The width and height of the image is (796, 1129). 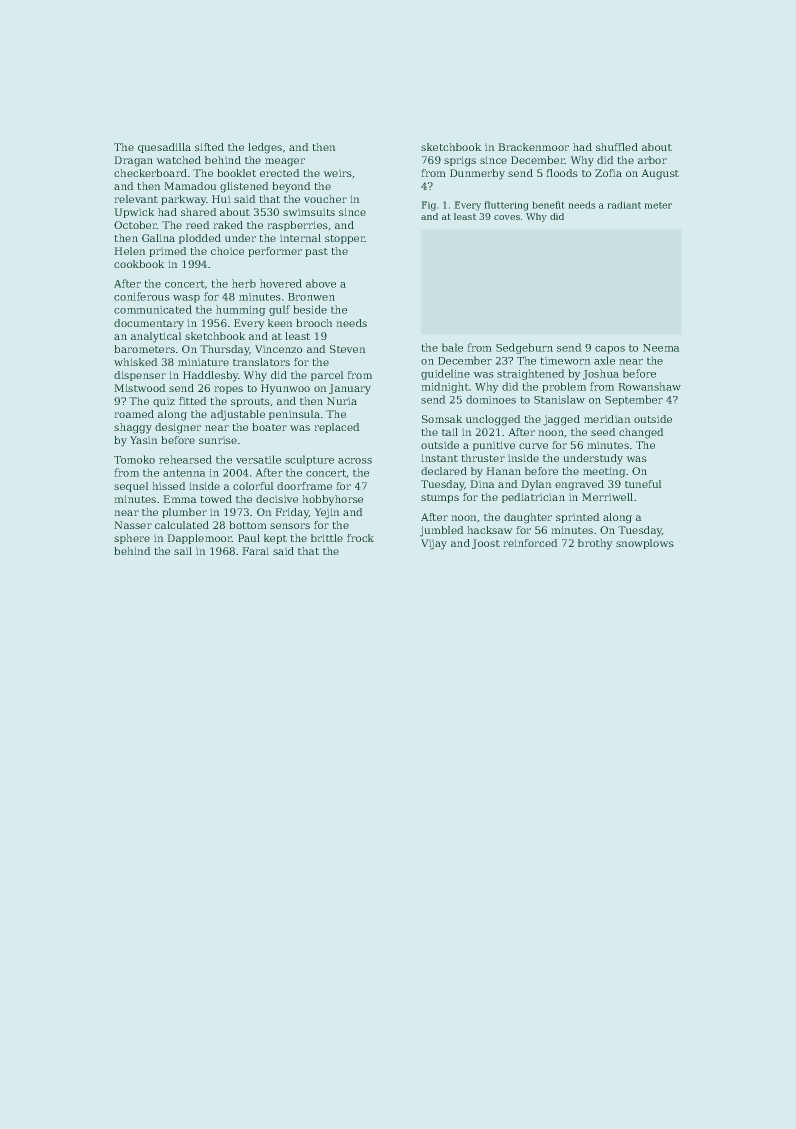 I want to click on problem, so click(x=564, y=387).
